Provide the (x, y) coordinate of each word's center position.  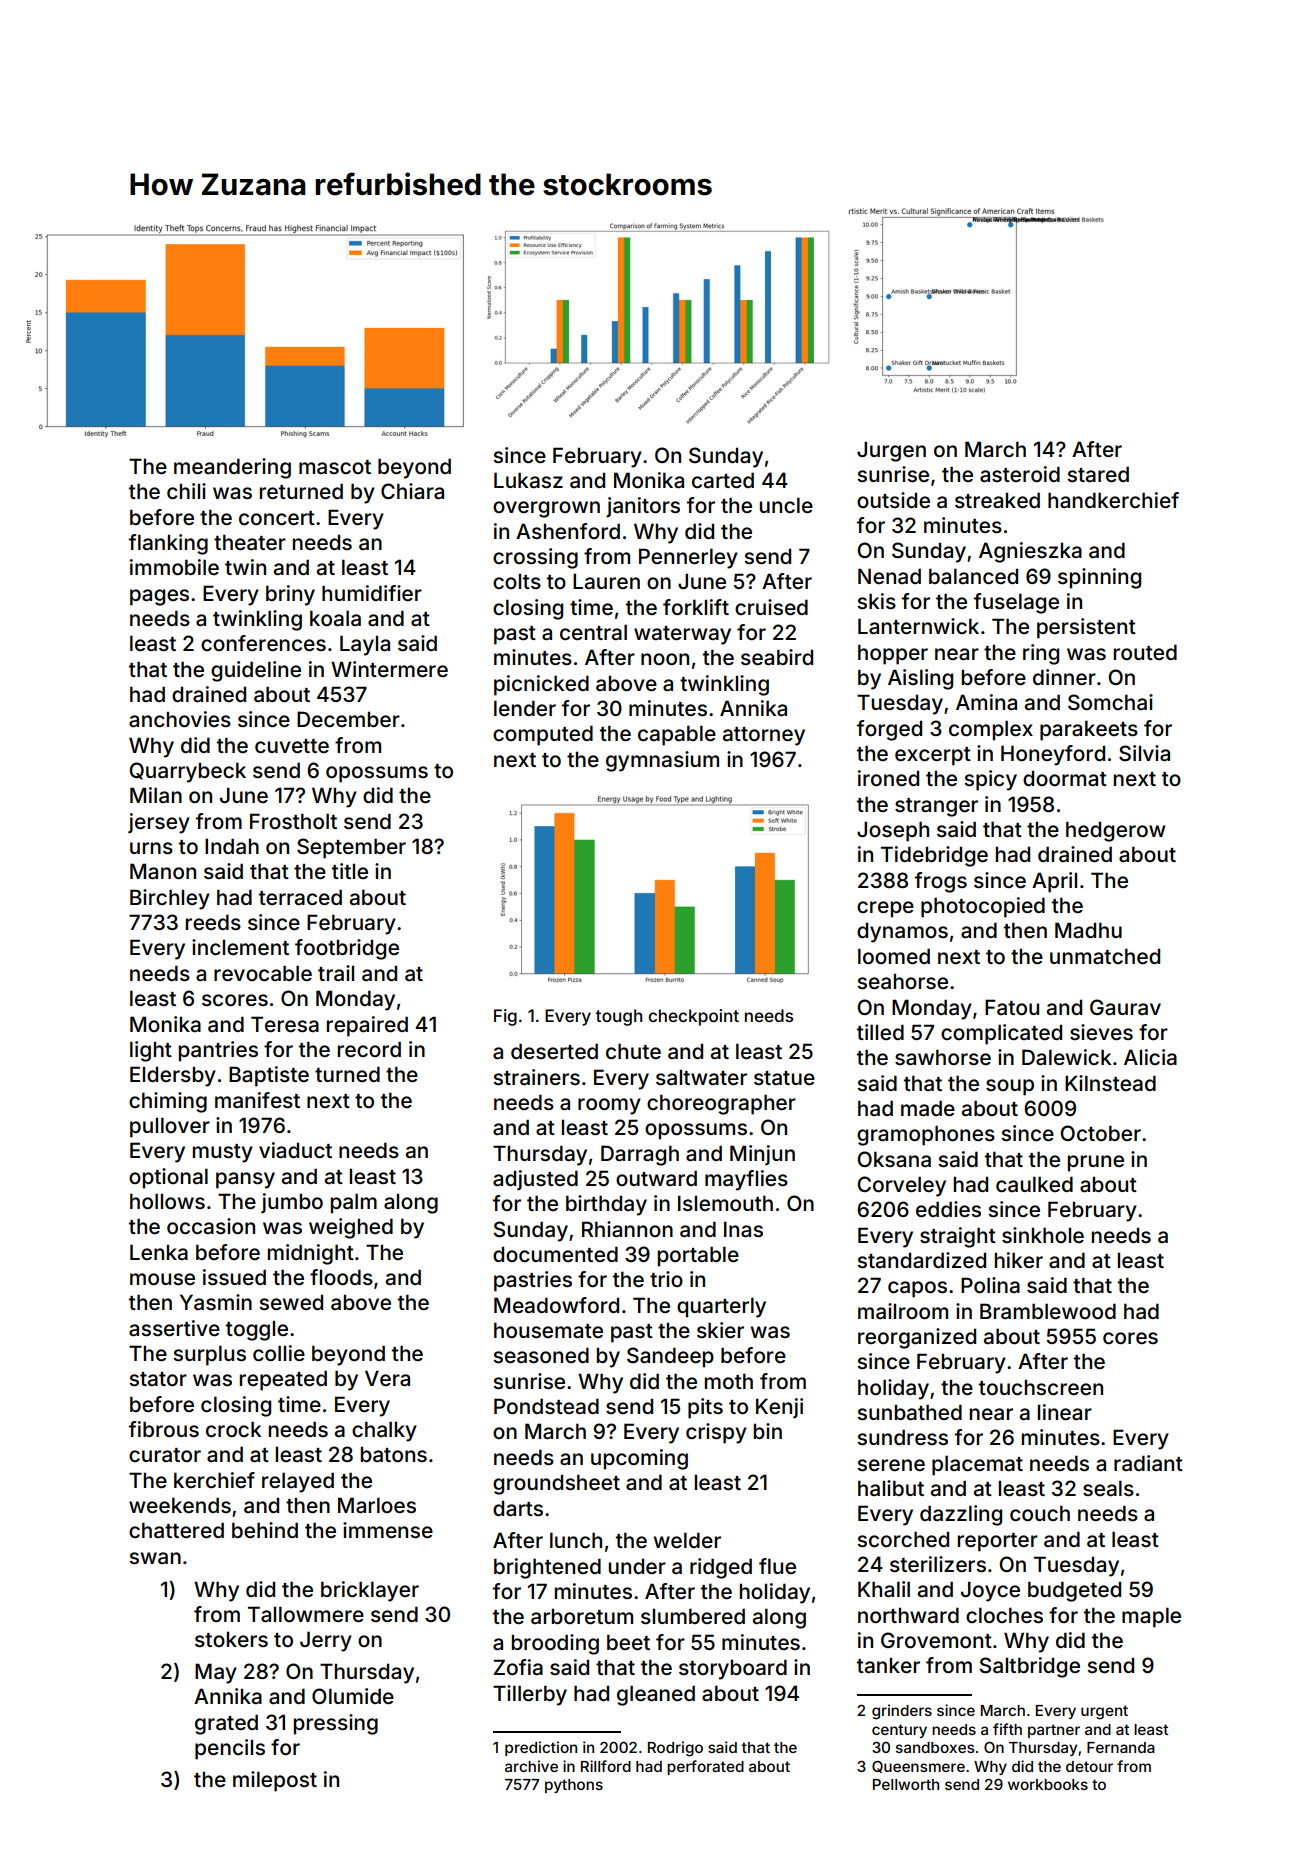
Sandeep (670, 1357)
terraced (300, 897)
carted (723, 480)
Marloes (377, 1505)
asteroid (1020, 474)
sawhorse (943, 1057)
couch (1040, 1513)
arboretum (582, 1616)
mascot (335, 467)
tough (618, 1017)
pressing (336, 1724)
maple (1151, 1617)
